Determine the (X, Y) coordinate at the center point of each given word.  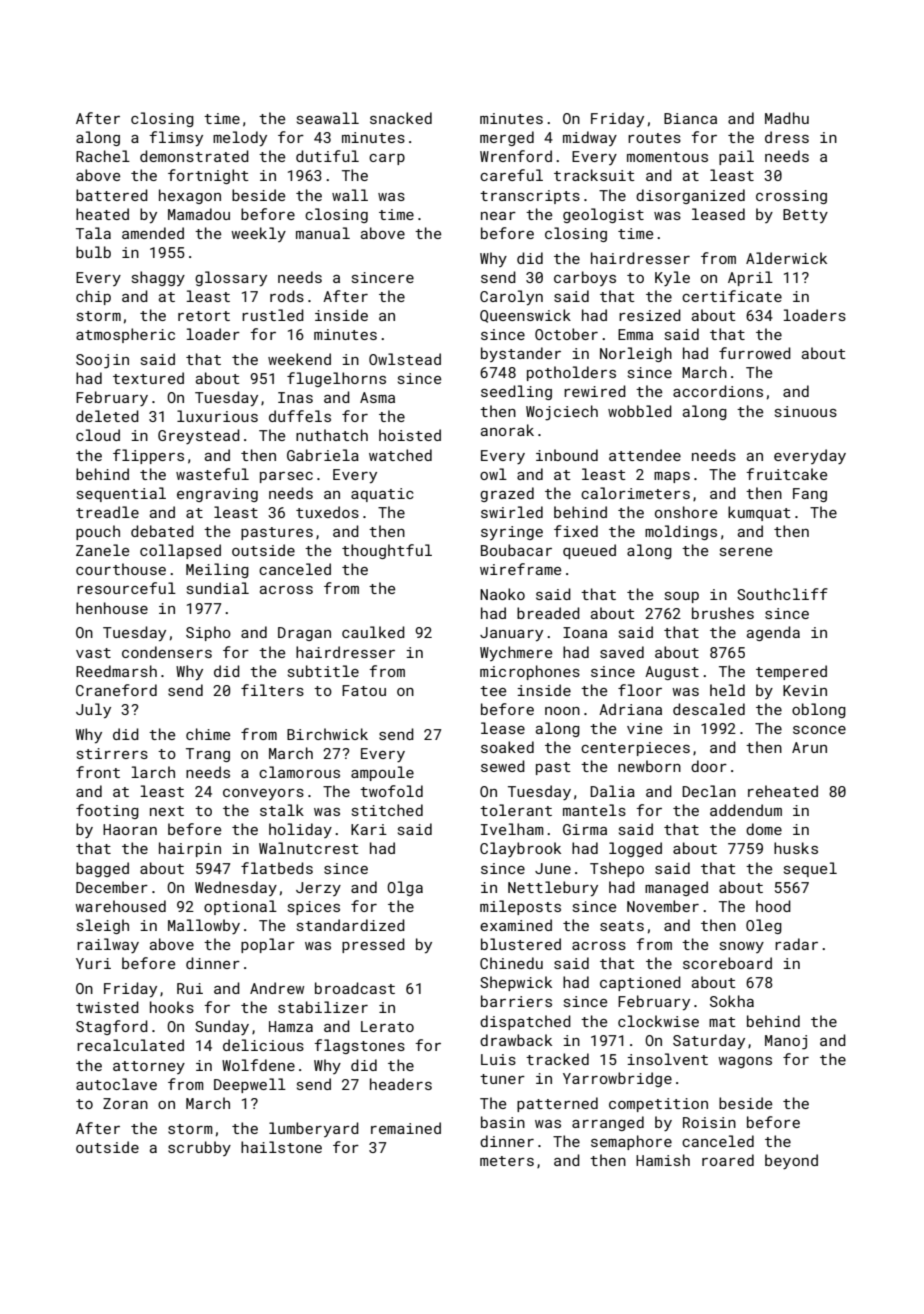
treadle (107, 512)
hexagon (190, 196)
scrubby (199, 1148)
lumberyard (314, 1129)
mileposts (520, 907)
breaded (548, 613)
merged (507, 138)
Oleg (764, 926)
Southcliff (782, 594)
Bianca (690, 118)
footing (107, 811)
